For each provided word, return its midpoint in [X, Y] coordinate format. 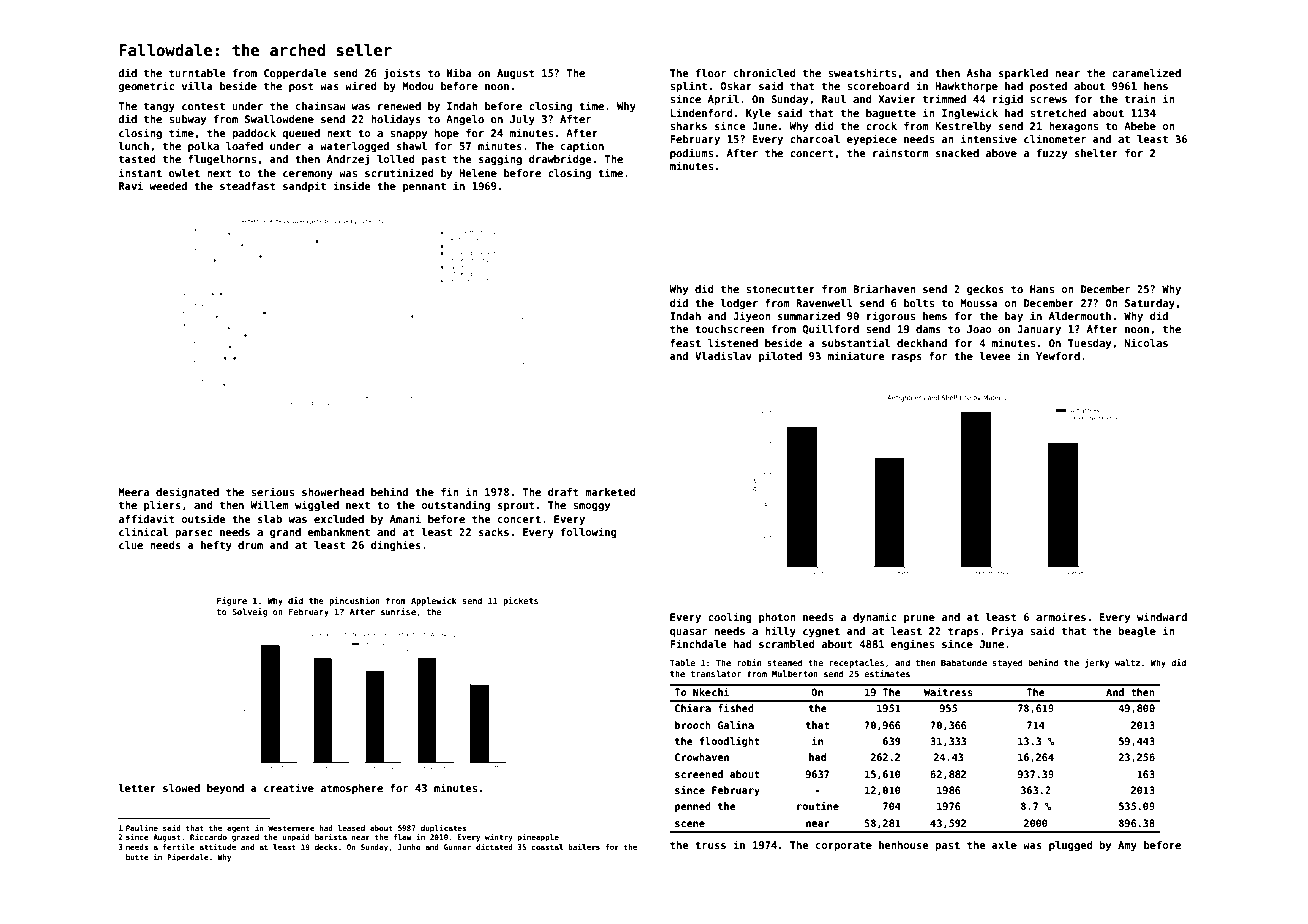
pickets [520, 601]
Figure [232, 601]
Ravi [131, 185]
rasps [907, 358]
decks [326, 847]
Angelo [465, 120]
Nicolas [1146, 342]
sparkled [1023, 74]
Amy [1127, 846]
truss [710, 845]
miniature [856, 355]
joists [402, 73]
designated [187, 492]
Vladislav [723, 355]
